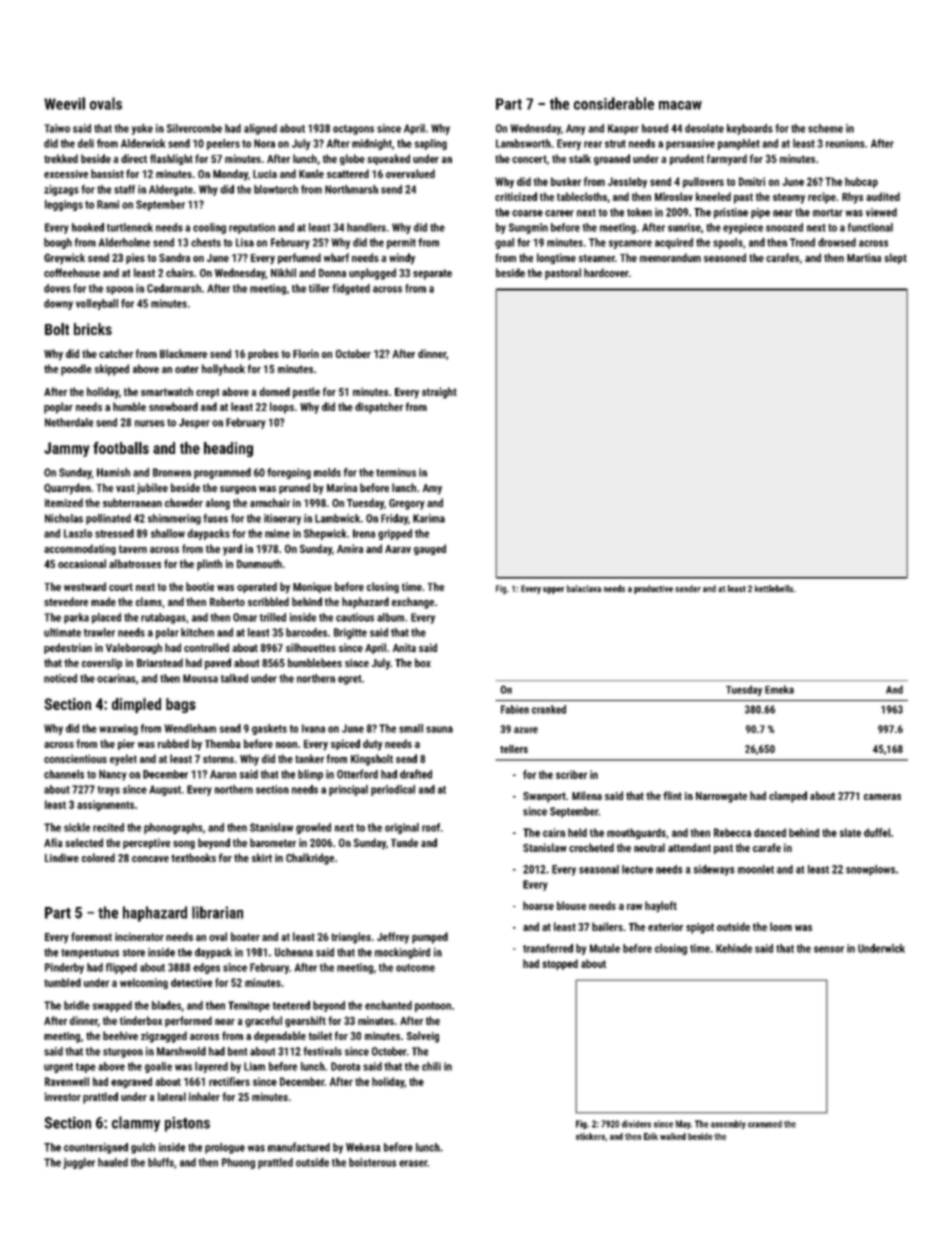  I want to click on gauged, so click(430, 549).
